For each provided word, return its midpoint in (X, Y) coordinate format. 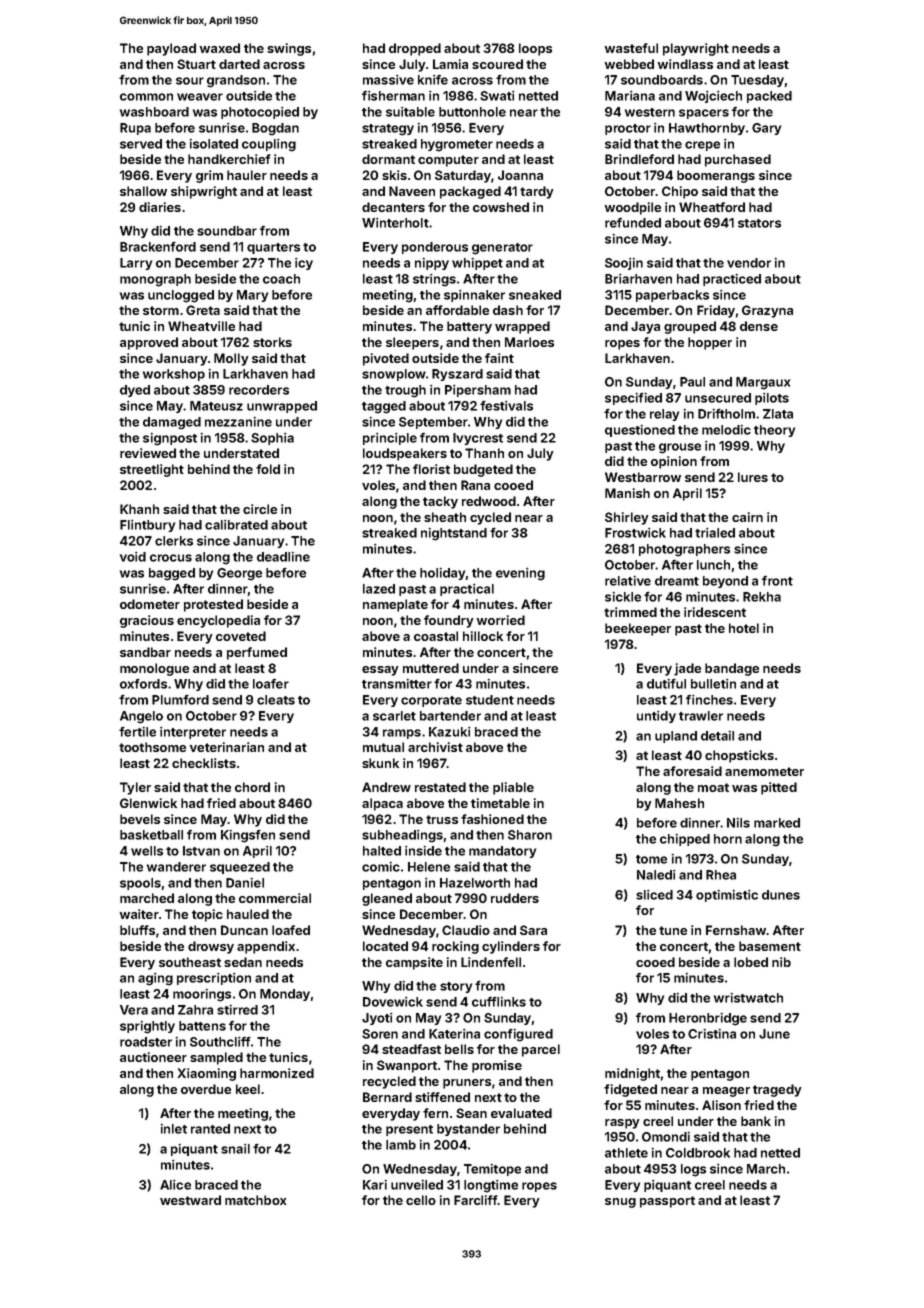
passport (667, 1202)
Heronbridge (708, 1019)
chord (252, 787)
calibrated (236, 525)
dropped (415, 49)
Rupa (135, 129)
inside (423, 851)
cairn (747, 517)
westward (190, 1200)
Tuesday (757, 81)
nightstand (454, 534)
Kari (375, 1185)
